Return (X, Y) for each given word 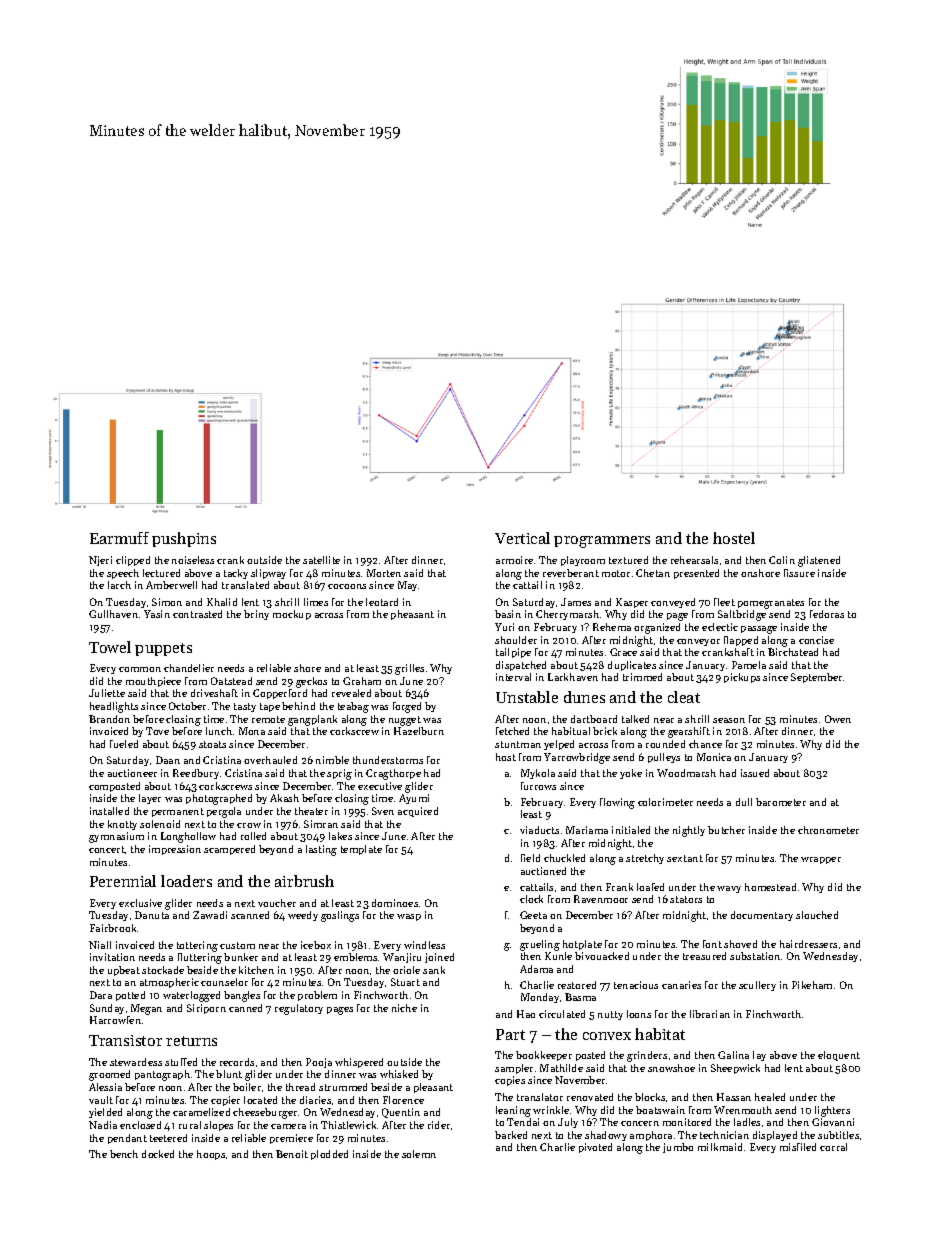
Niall (100, 945)
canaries (681, 985)
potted (130, 996)
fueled (124, 744)
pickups (742, 678)
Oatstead (231, 681)
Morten (384, 573)
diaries (315, 1100)
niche (404, 1008)
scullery (757, 986)
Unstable (527, 697)
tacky (236, 574)
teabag (353, 707)
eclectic (720, 627)
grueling (540, 945)
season (729, 720)
